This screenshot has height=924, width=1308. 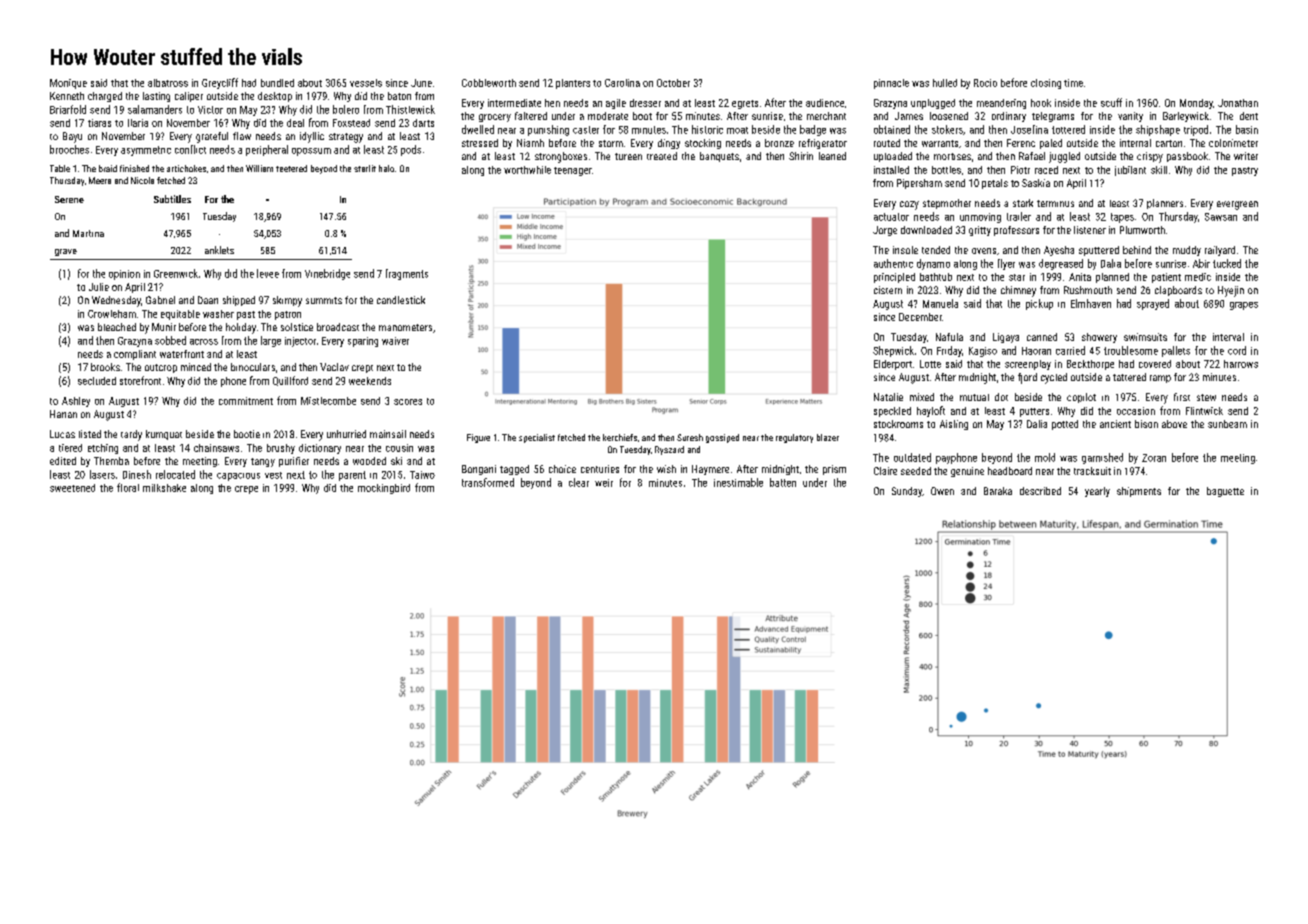 I want to click on Jorge, so click(x=885, y=231).
